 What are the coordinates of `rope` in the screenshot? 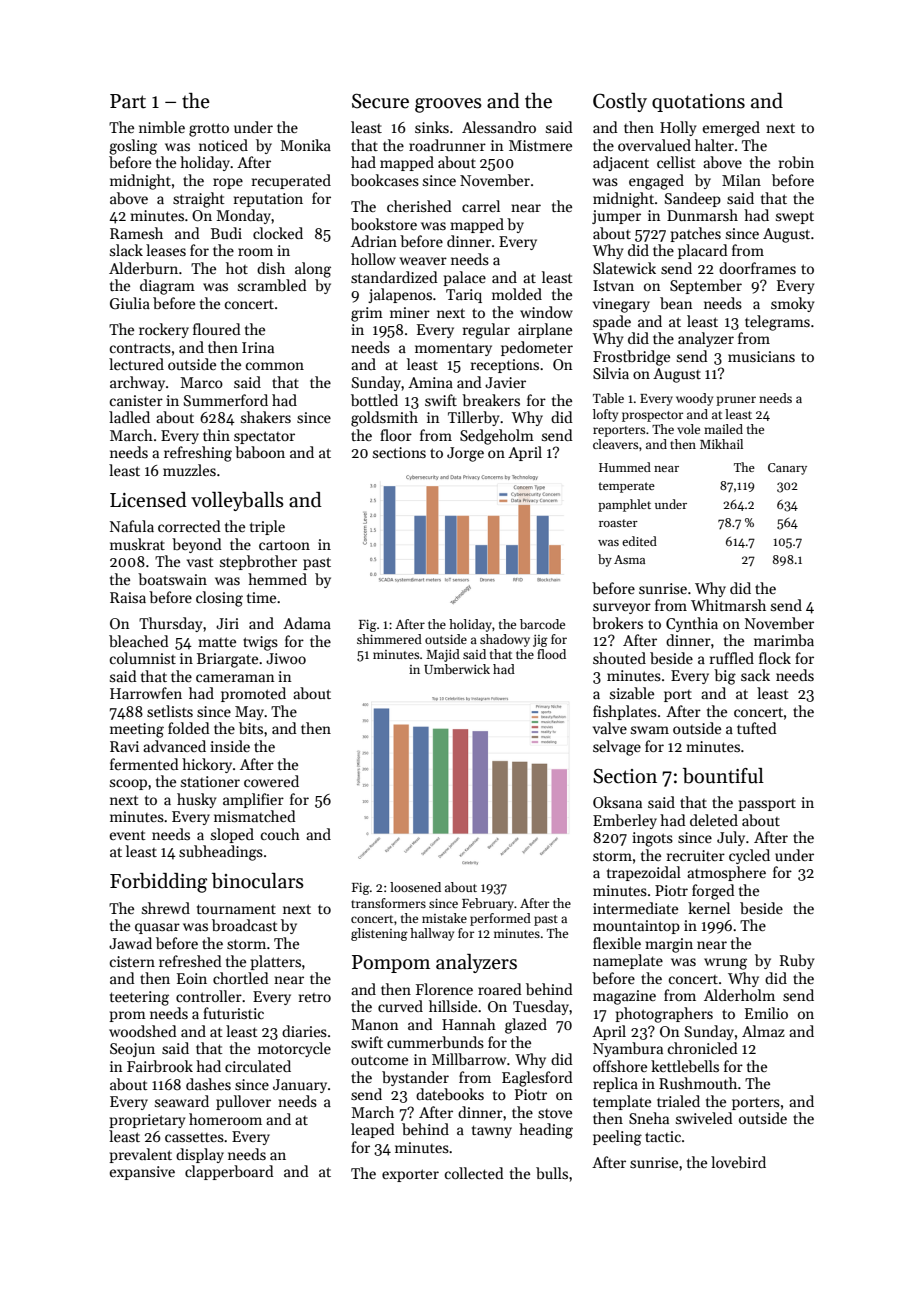 It's located at (228, 183).
